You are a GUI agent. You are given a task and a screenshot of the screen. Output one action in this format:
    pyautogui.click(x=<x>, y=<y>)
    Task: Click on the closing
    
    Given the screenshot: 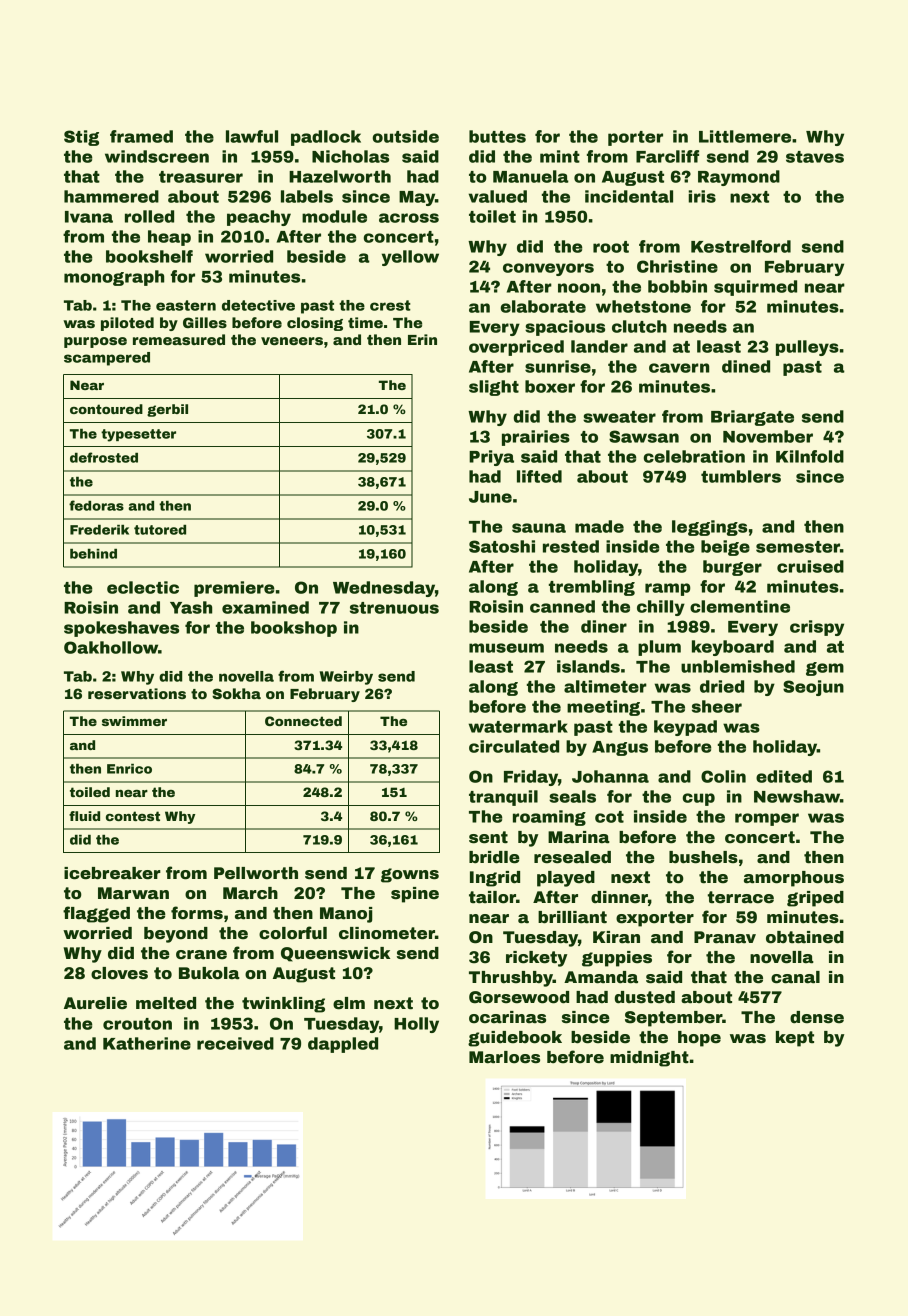 What is the action you would take?
    pyautogui.click(x=315, y=324)
